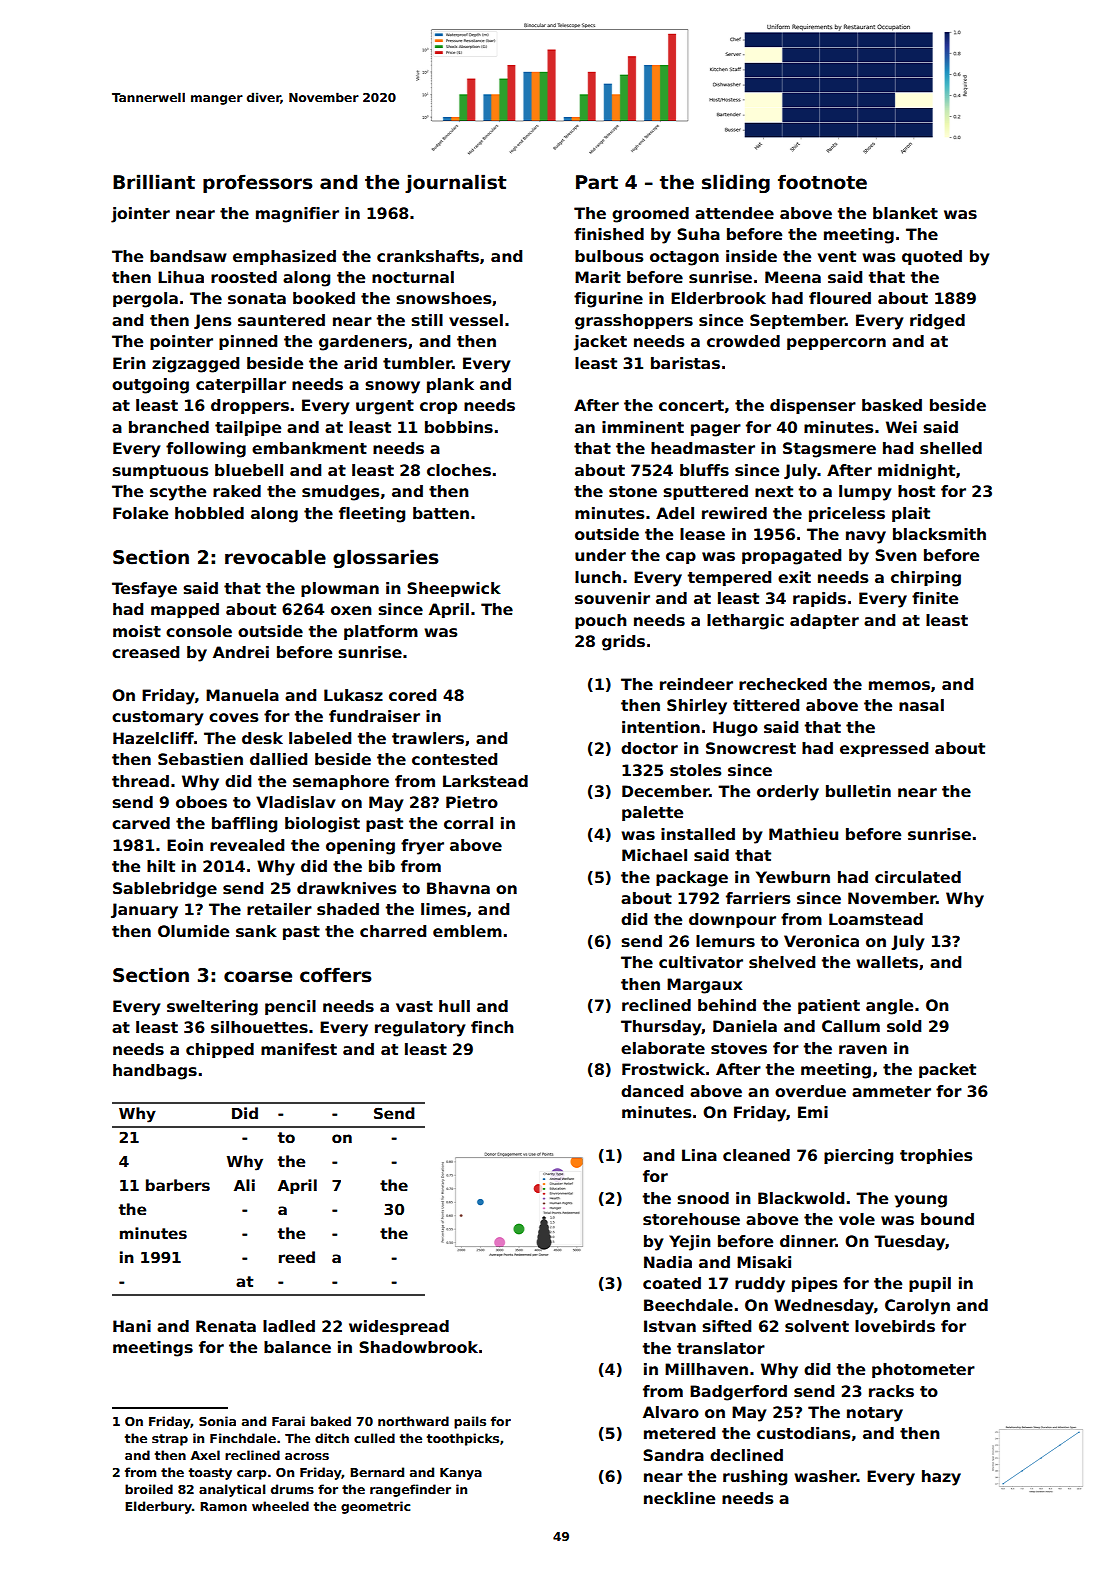 The image size is (1106, 1571). I want to click on finite, so click(935, 598).
